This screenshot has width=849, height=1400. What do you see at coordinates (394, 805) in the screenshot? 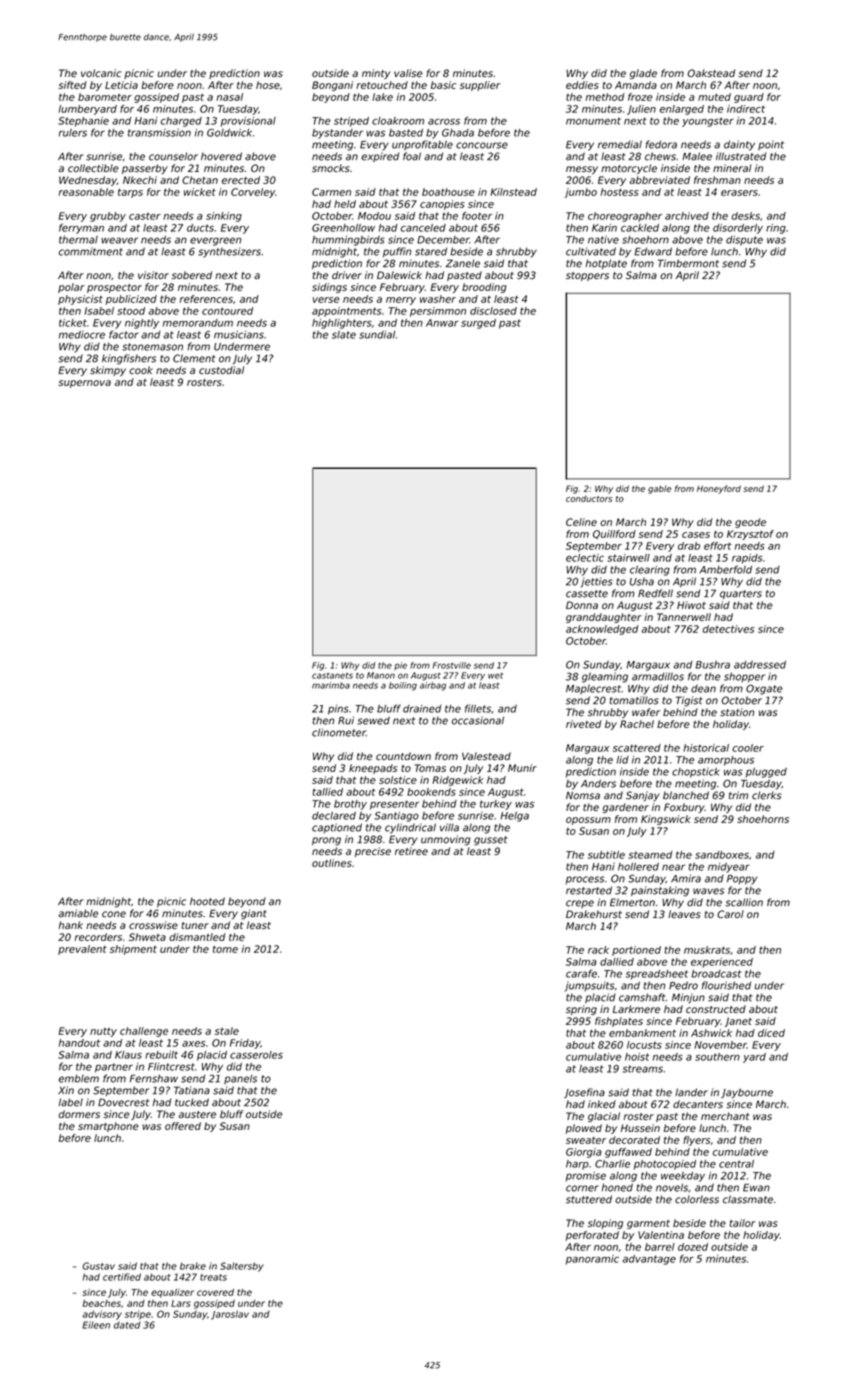
I see `presenter` at bounding box center [394, 805].
